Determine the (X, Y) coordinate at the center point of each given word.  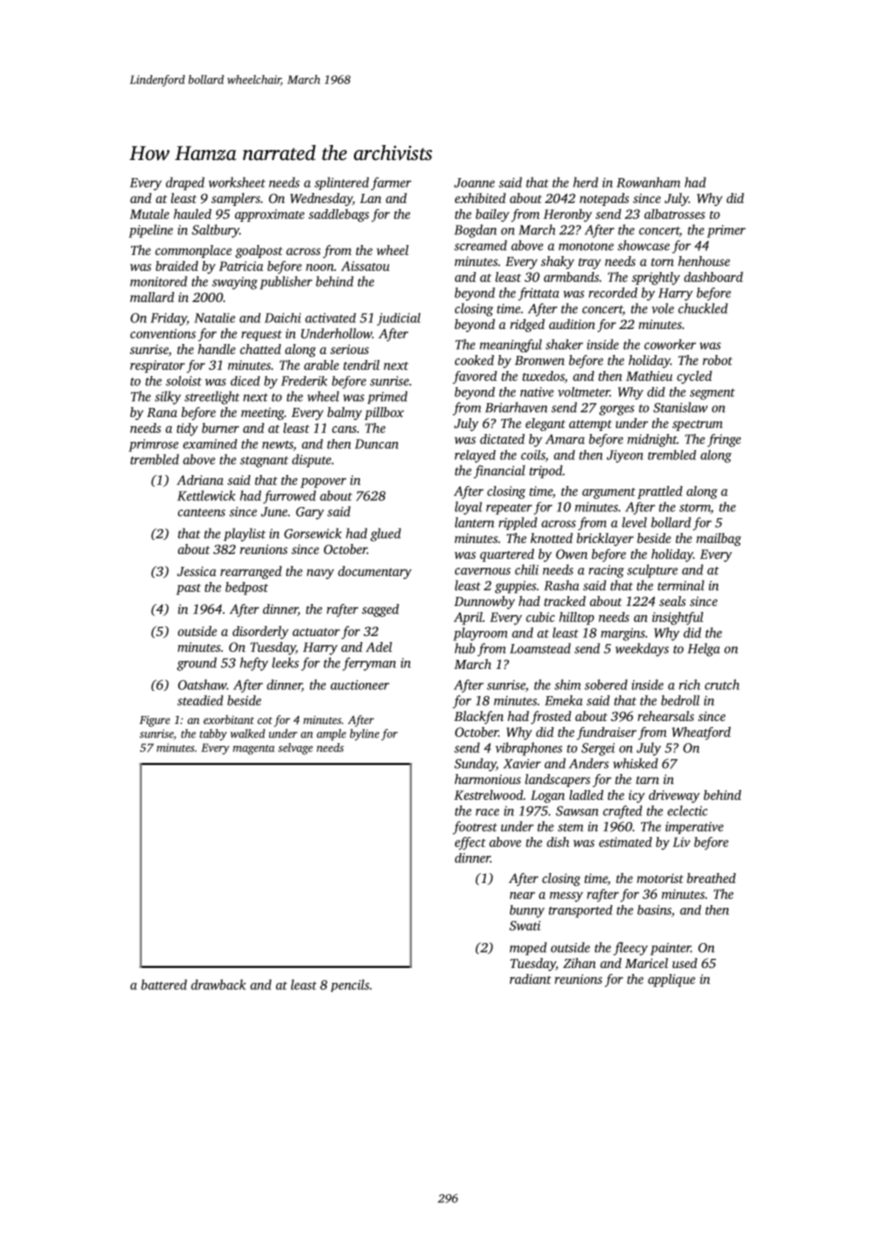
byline (364, 735)
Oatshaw (202, 684)
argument (609, 493)
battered (164, 984)
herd (585, 182)
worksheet (237, 182)
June (274, 512)
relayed (475, 456)
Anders (589, 763)
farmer (391, 183)
